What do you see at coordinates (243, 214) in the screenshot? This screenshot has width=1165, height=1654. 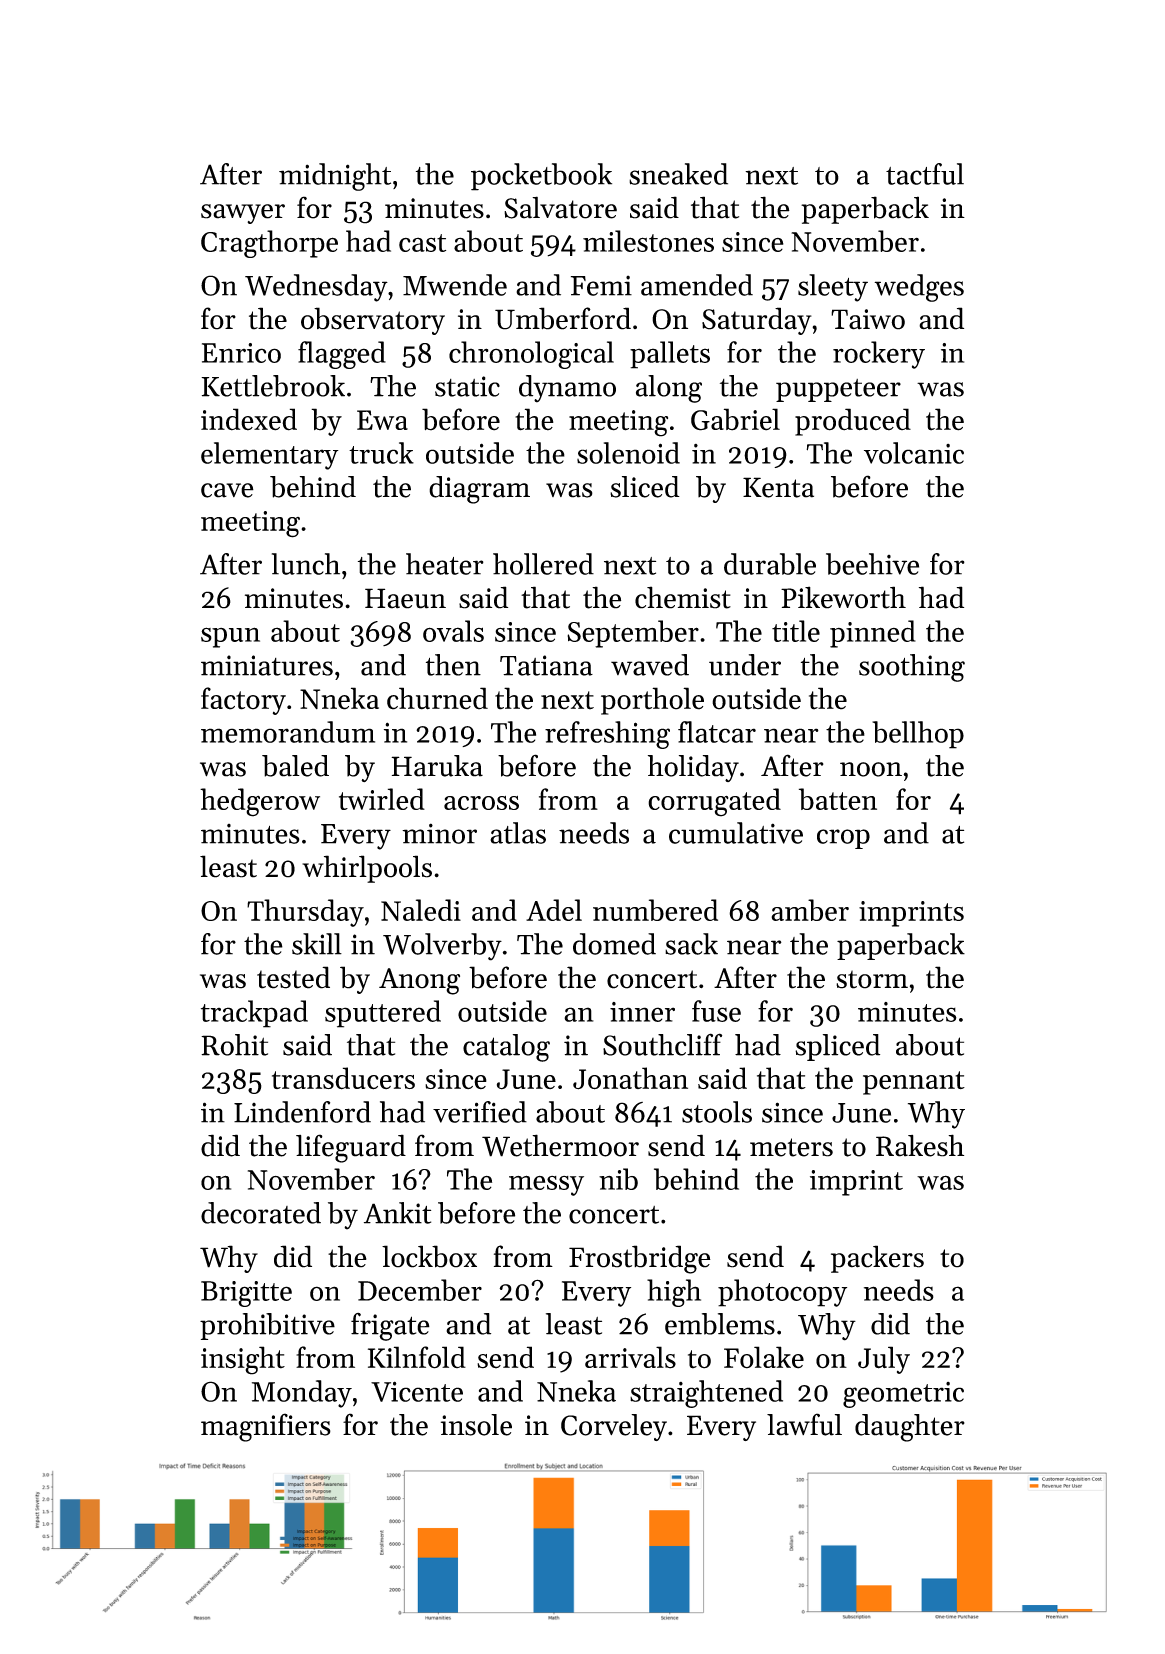 I see `sawyer` at bounding box center [243, 214].
